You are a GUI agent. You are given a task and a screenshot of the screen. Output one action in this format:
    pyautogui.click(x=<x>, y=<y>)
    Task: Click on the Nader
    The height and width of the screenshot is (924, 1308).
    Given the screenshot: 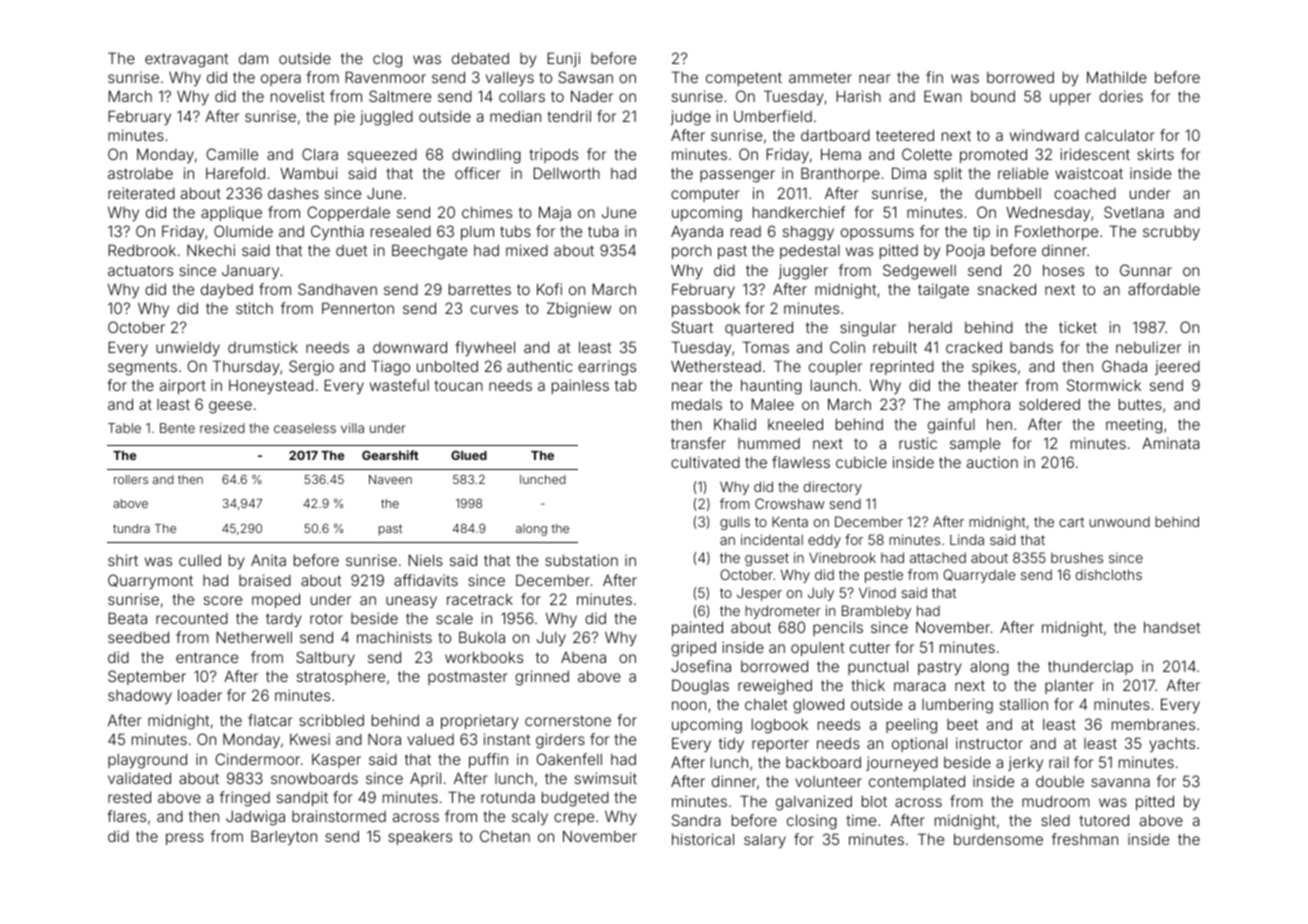 What is the action you would take?
    pyautogui.click(x=592, y=96)
